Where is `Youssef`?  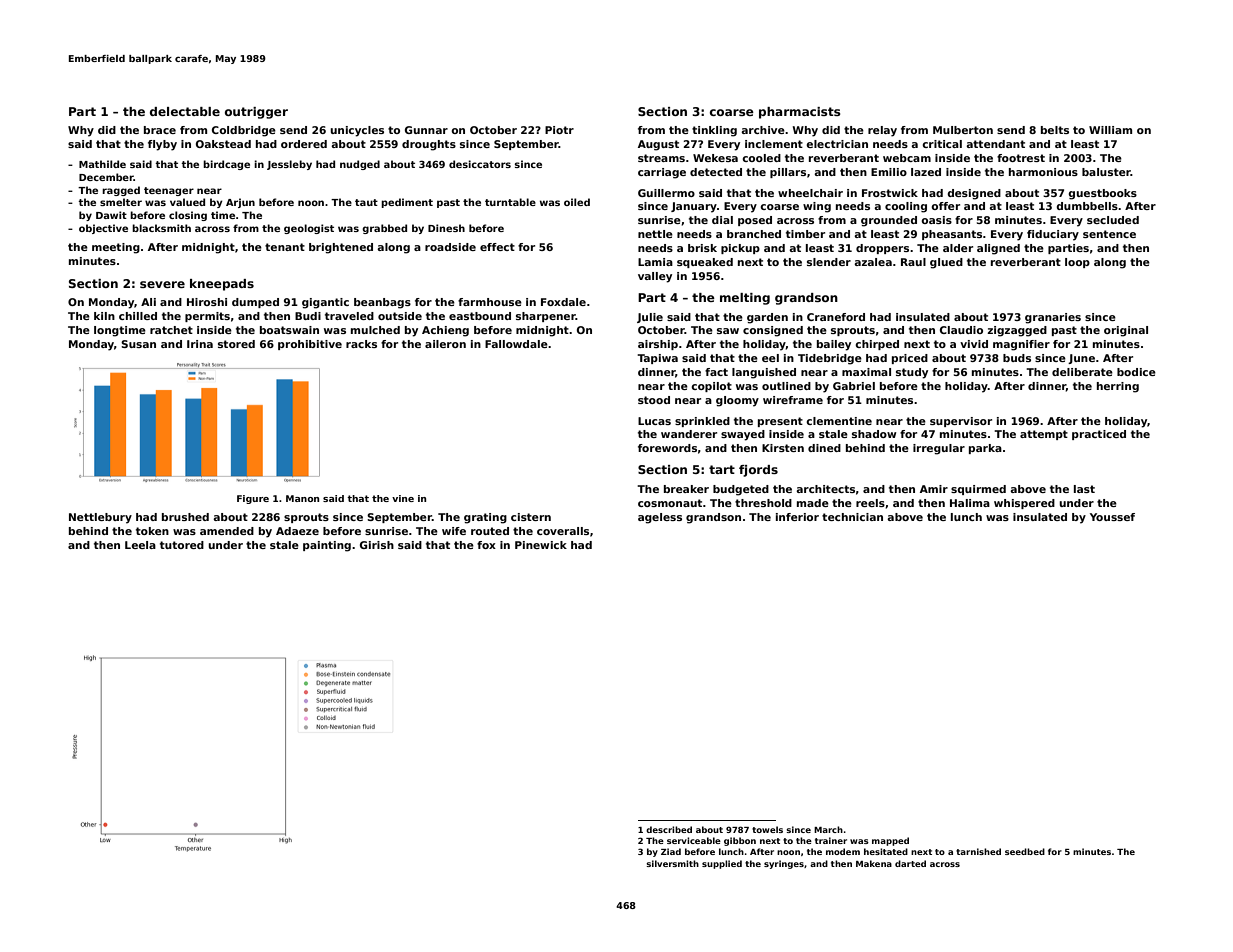 Youssef is located at coordinates (1112, 517).
